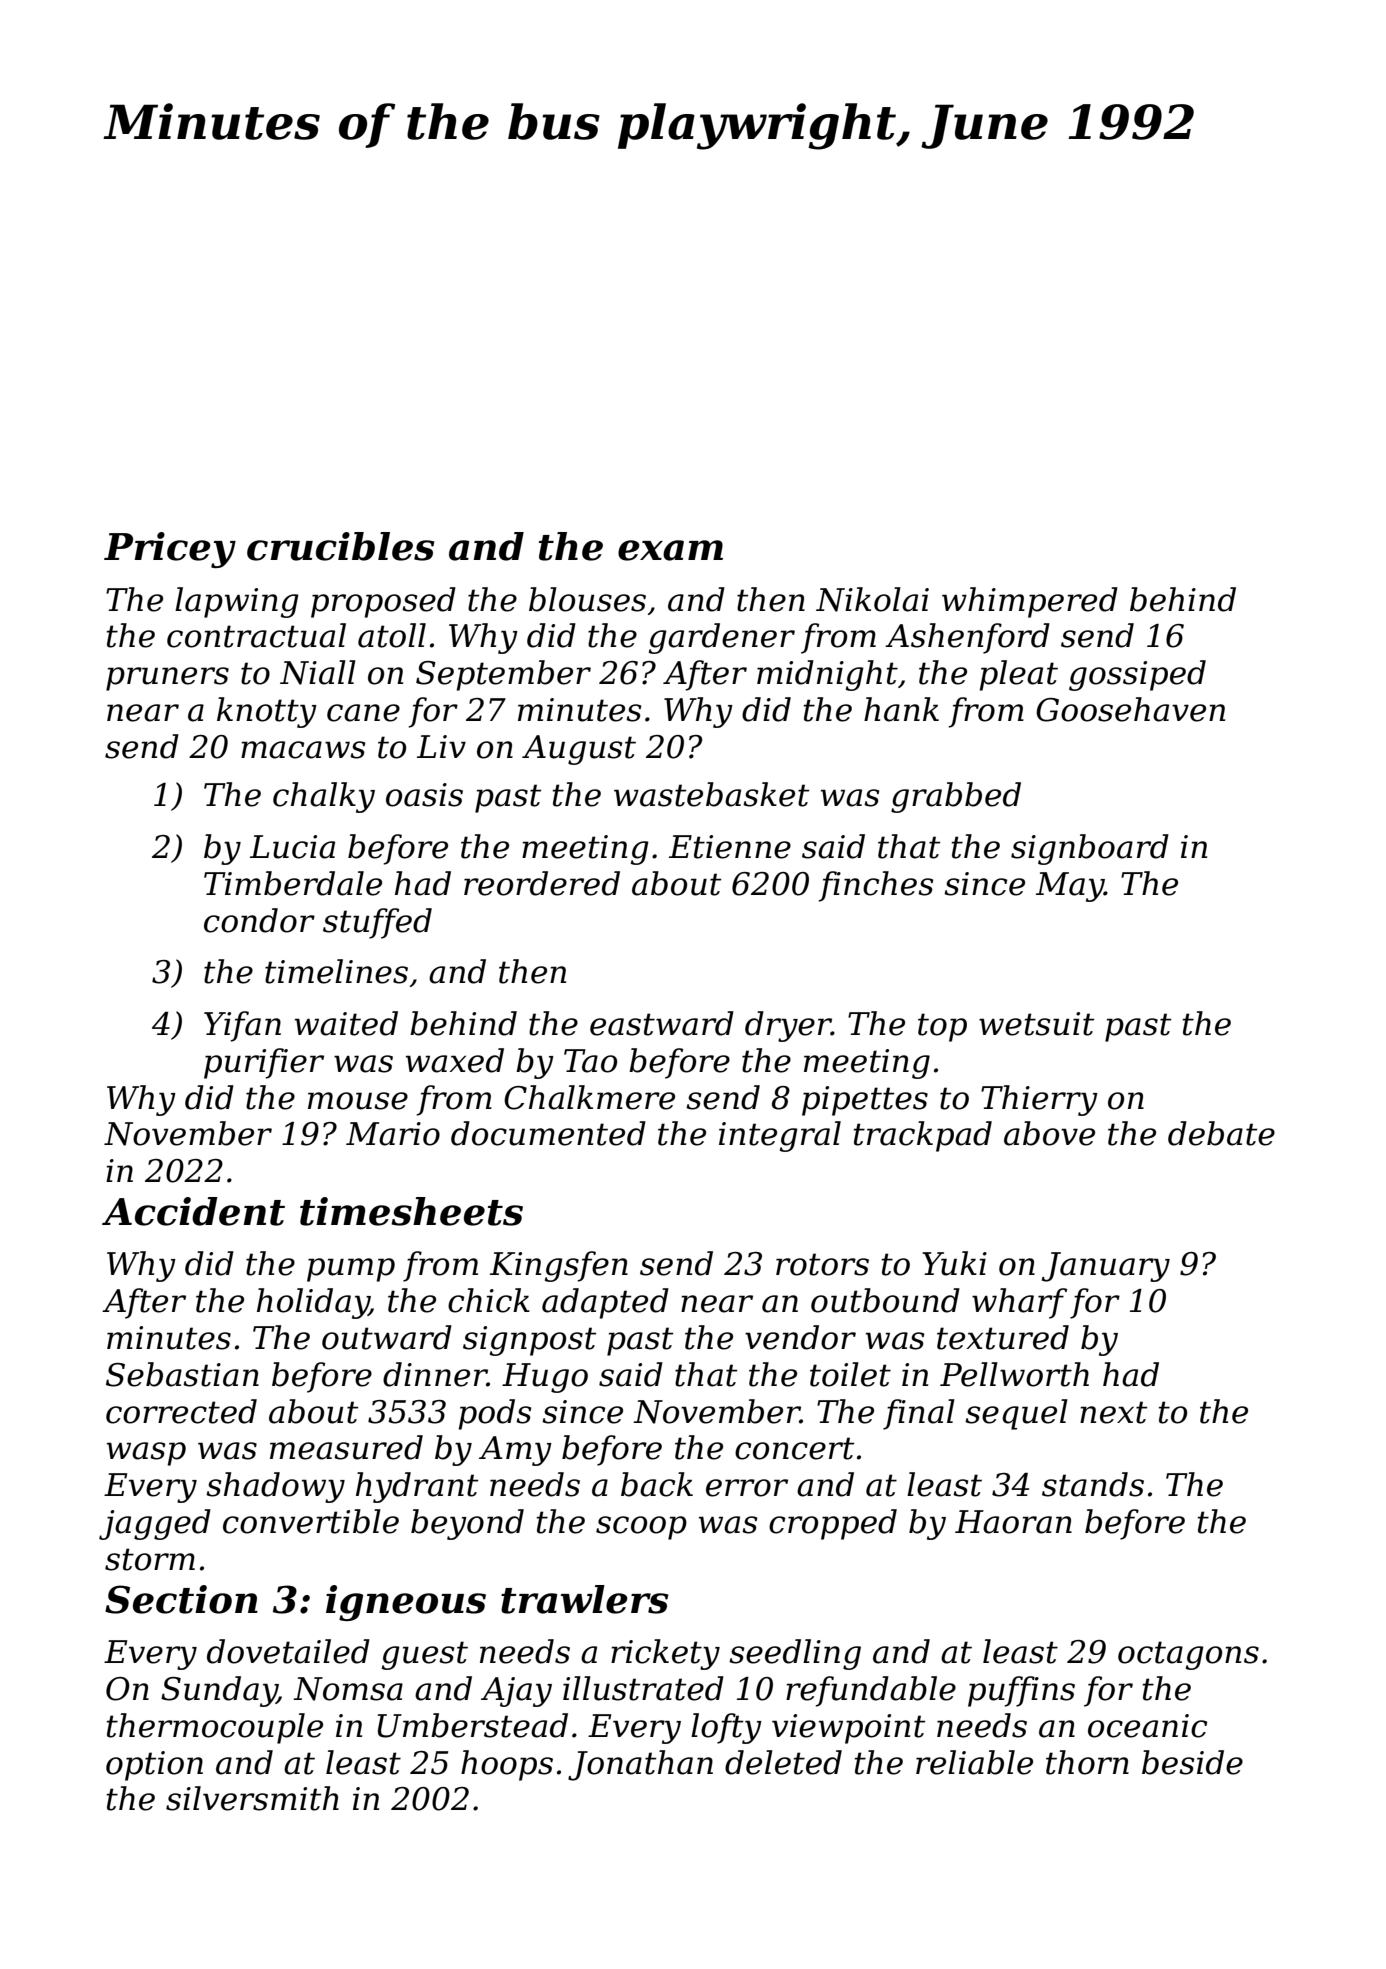 The height and width of the screenshot is (1969, 1386). What do you see at coordinates (167, 679) in the screenshot?
I see `pruners` at bounding box center [167, 679].
